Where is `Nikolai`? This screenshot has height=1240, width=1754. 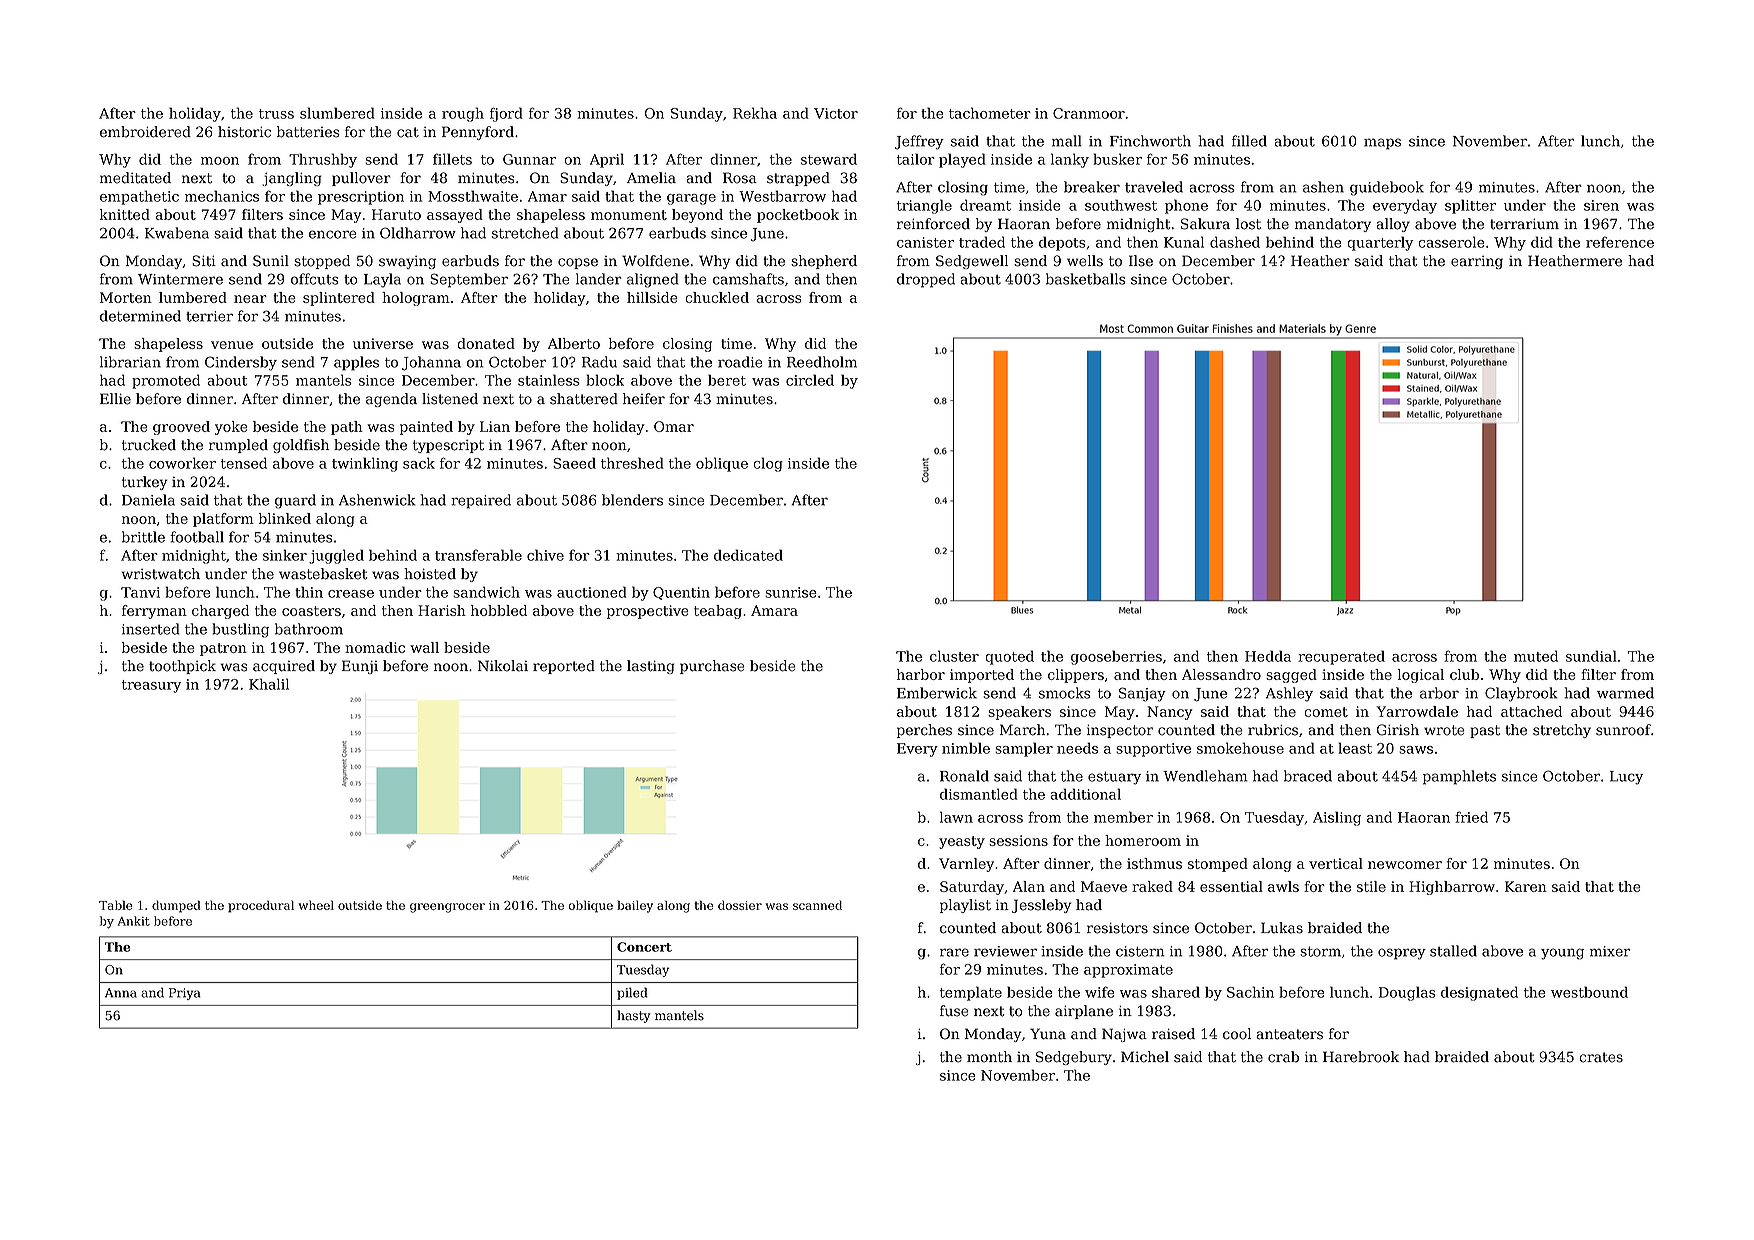 Nikolai is located at coordinates (503, 666).
